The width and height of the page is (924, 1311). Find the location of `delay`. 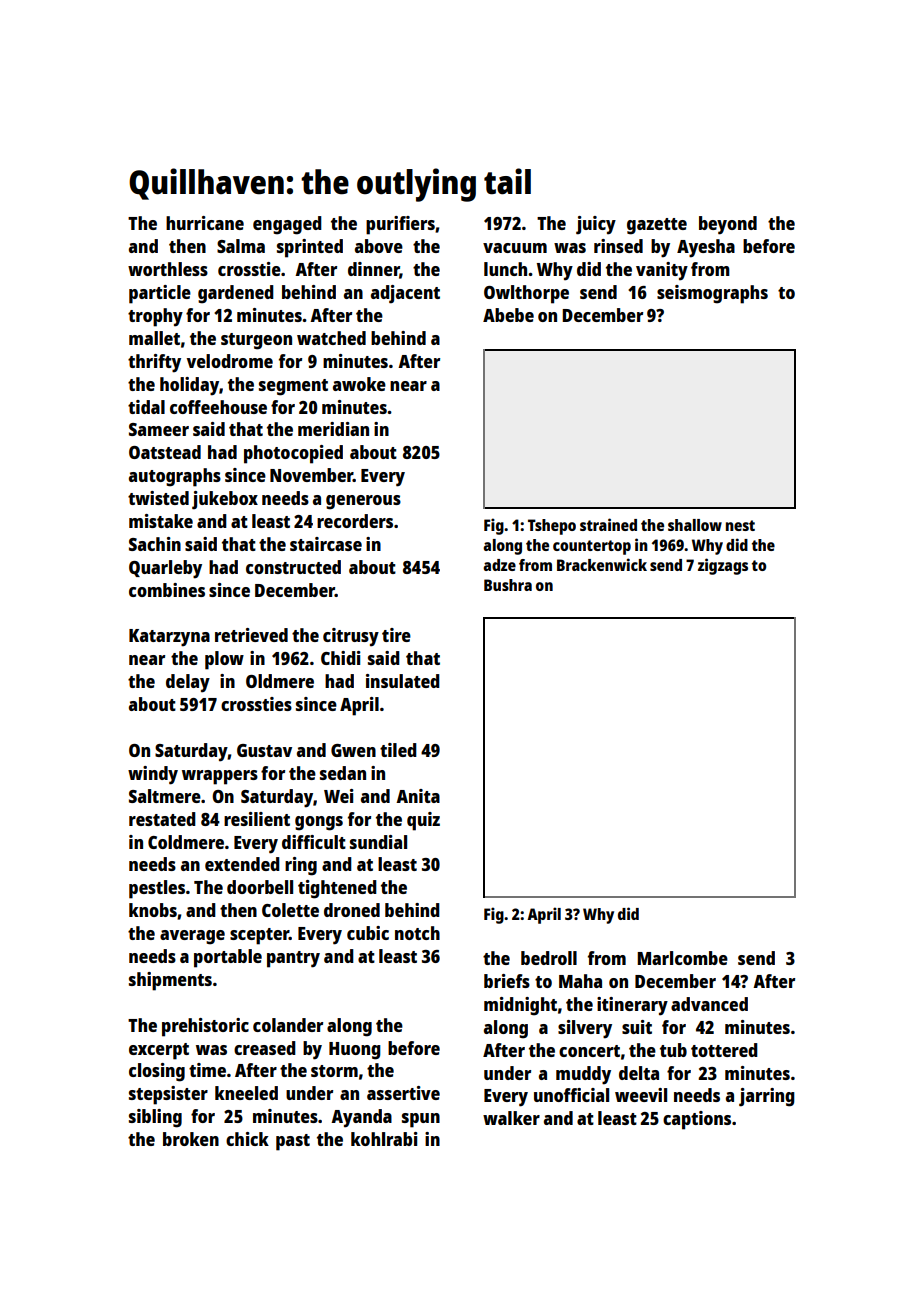

delay is located at coordinates (188, 683).
